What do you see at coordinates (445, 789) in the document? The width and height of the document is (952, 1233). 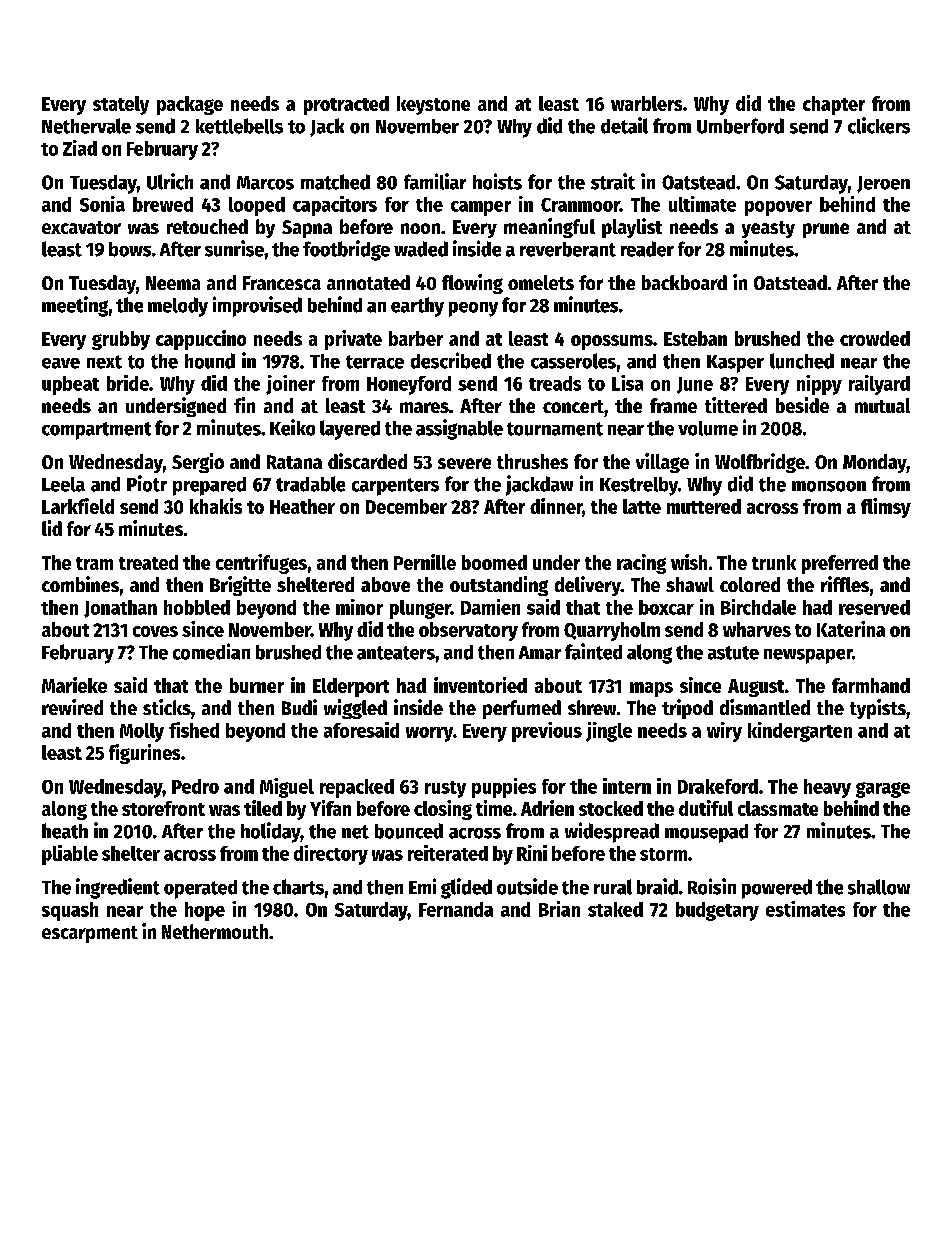 I see `rusty` at bounding box center [445, 789].
